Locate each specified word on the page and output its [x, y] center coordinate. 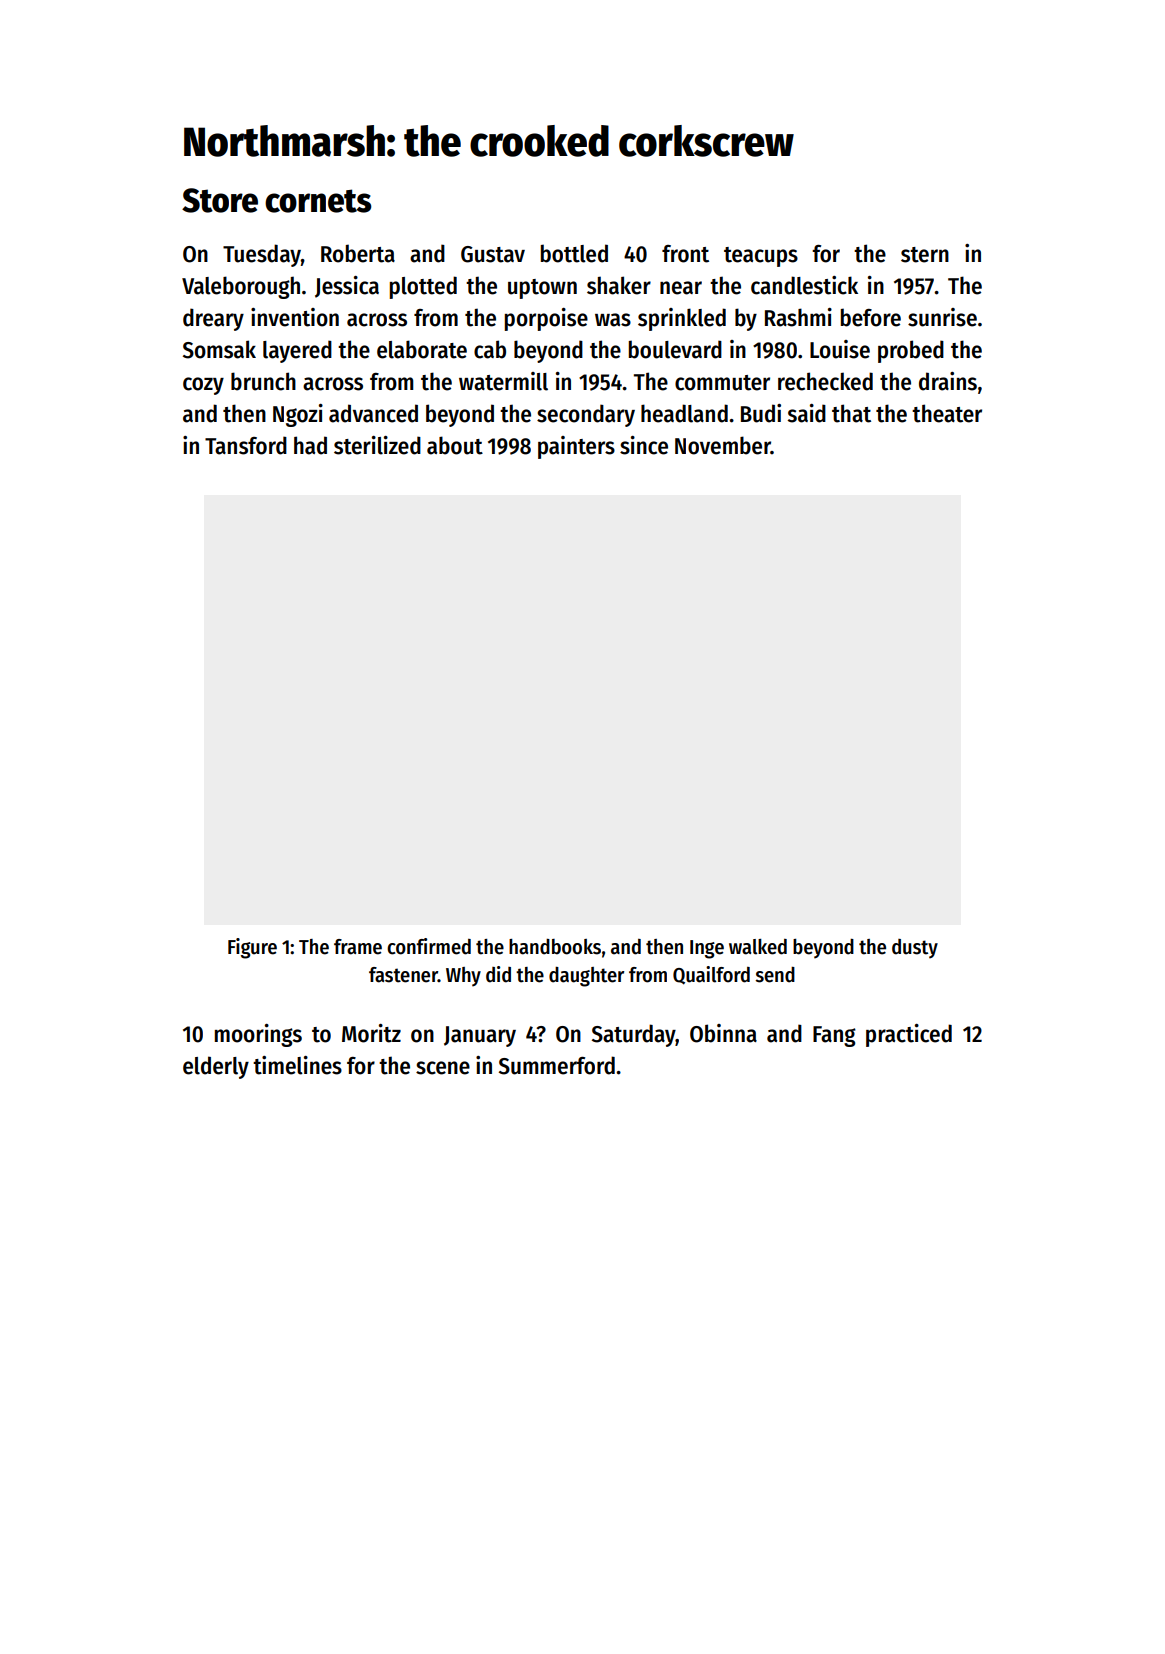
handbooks [555, 947]
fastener [403, 975]
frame [358, 947]
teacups [761, 257]
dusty [915, 949]
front [685, 254]
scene [443, 1068]
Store [220, 200]
